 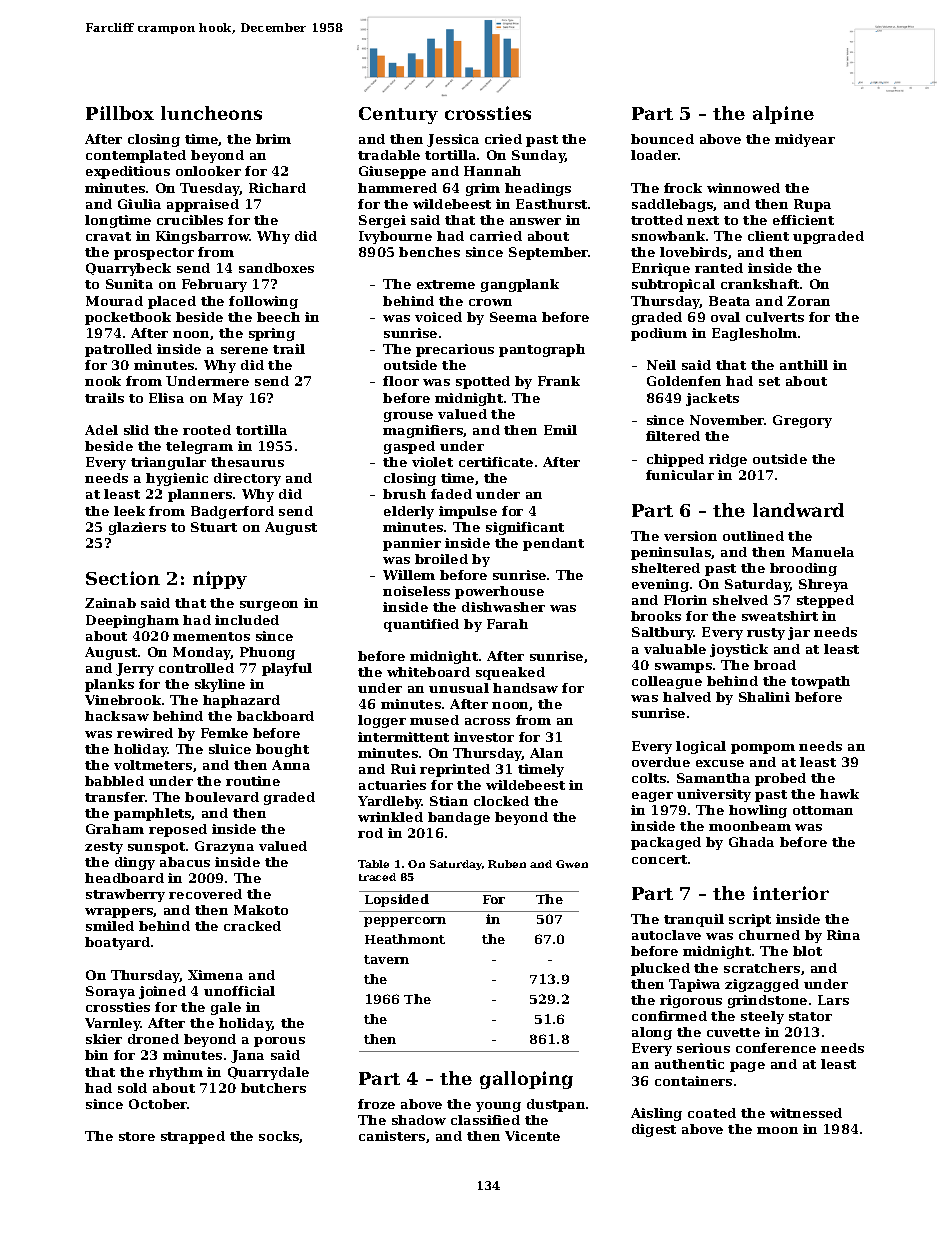 What do you see at coordinates (743, 188) in the screenshot?
I see `winnowed` at bounding box center [743, 188].
